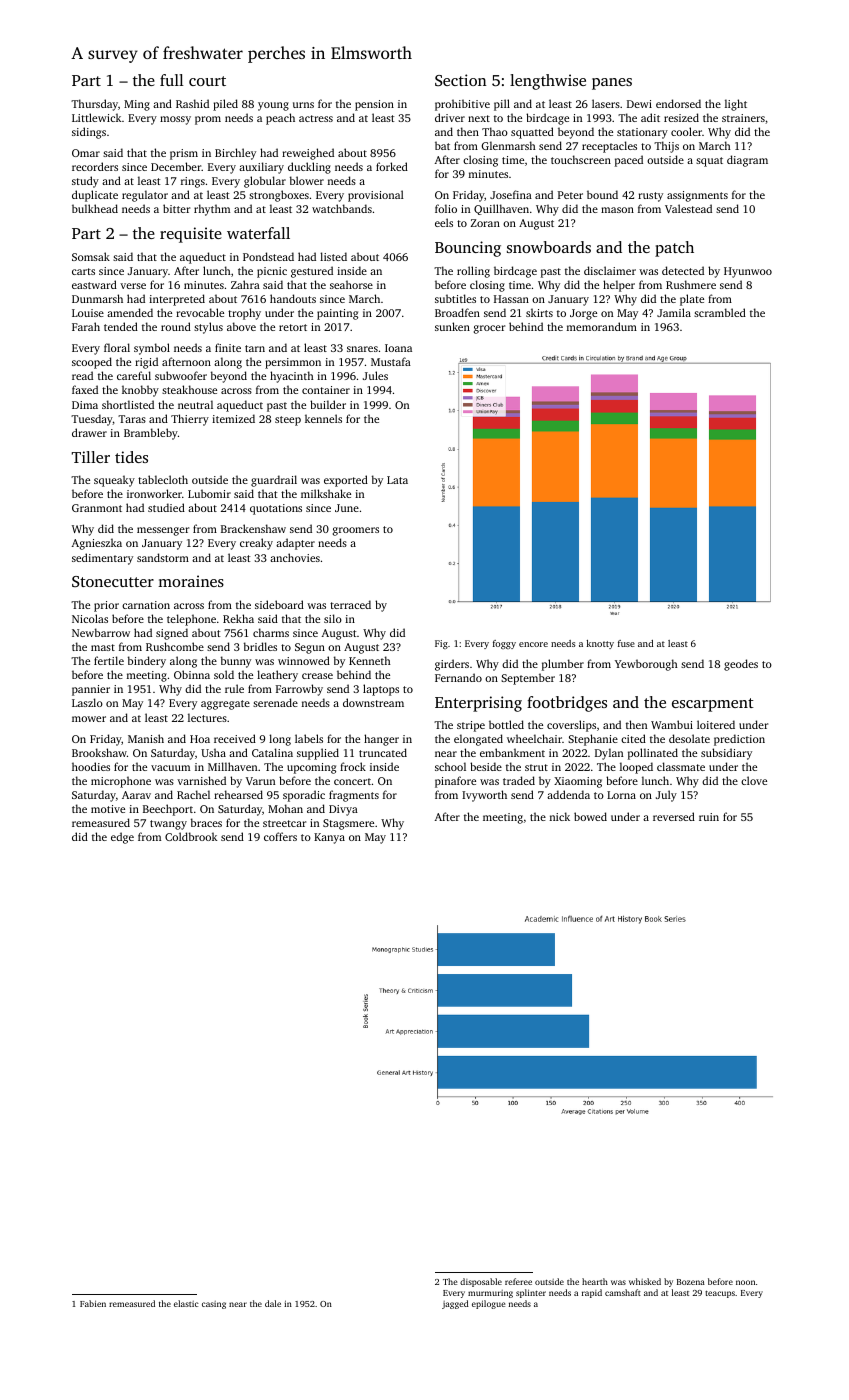 The width and height of the image is (849, 1400). What do you see at coordinates (593, 740) in the image?
I see `Stephanie` at bounding box center [593, 740].
